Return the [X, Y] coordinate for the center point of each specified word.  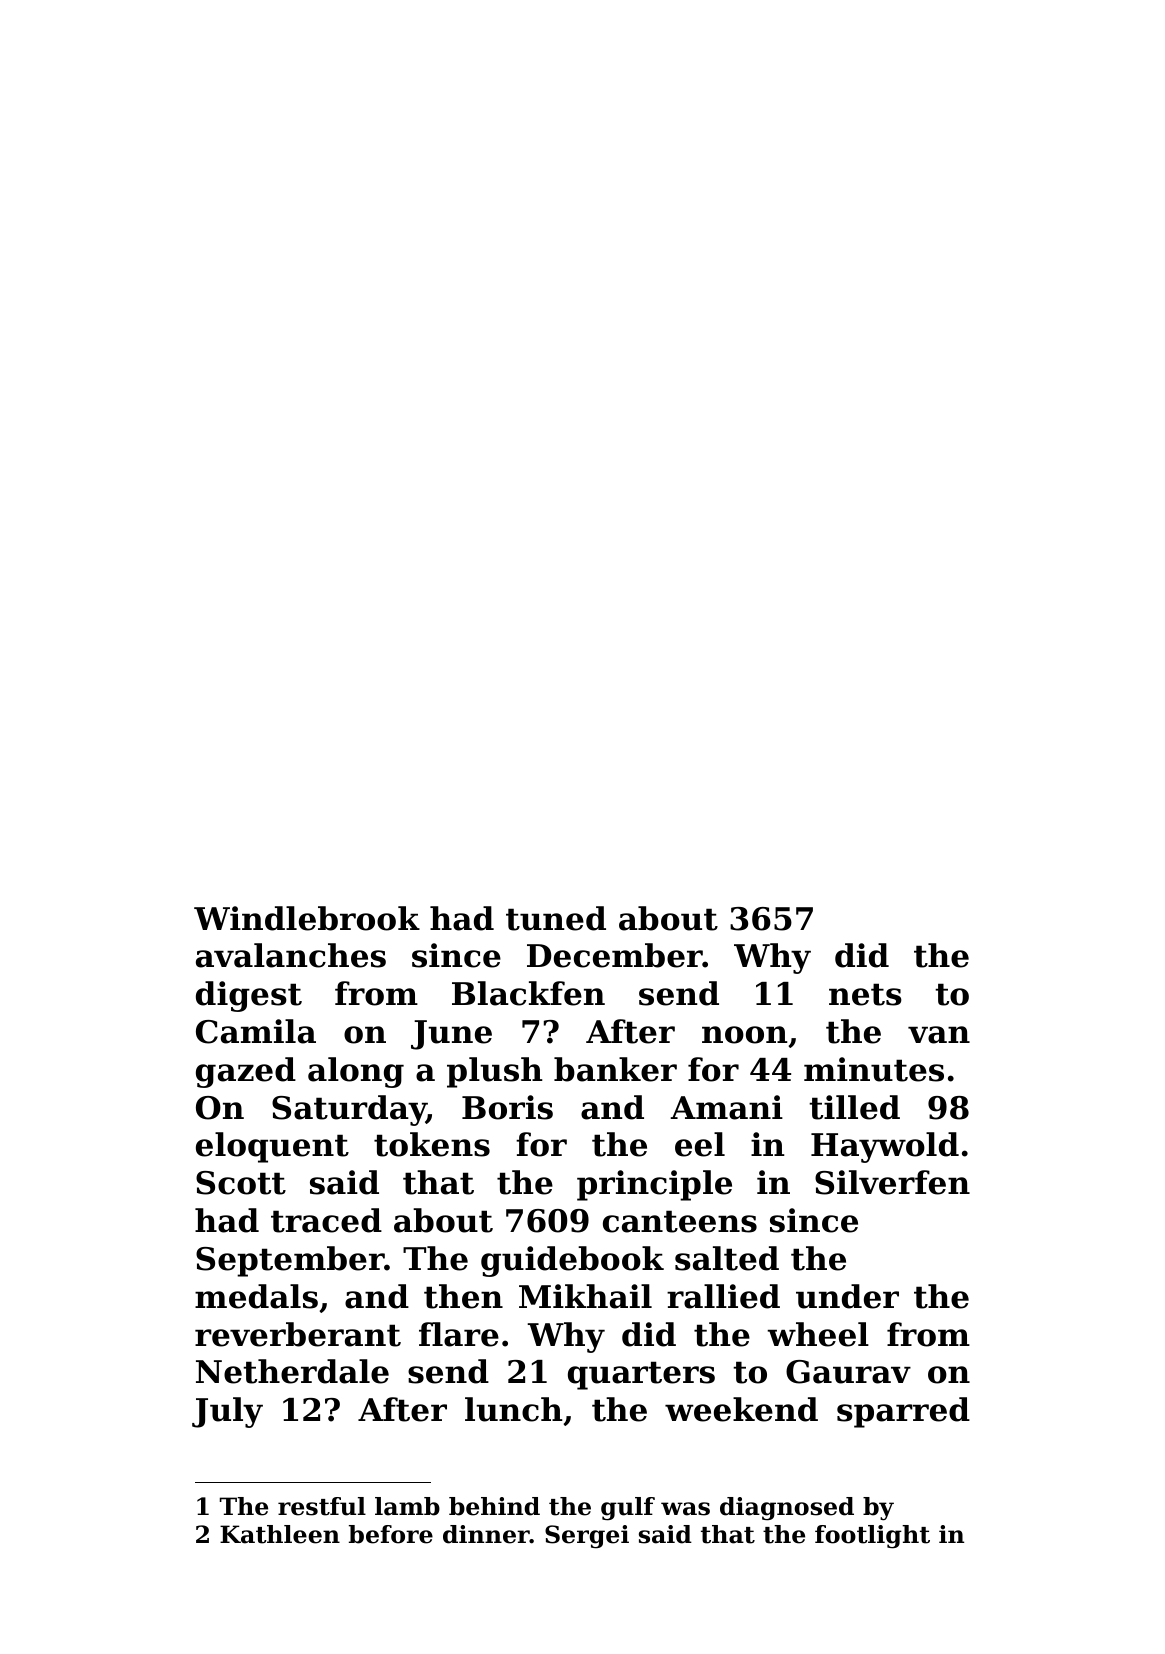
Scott [241, 1183]
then [463, 1296]
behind [494, 1506]
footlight [872, 1537]
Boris [507, 1107]
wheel [818, 1334]
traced [326, 1220]
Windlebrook [307, 918]
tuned [556, 918]
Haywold [885, 1147]
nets [865, 994]
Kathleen [280, 1534]
